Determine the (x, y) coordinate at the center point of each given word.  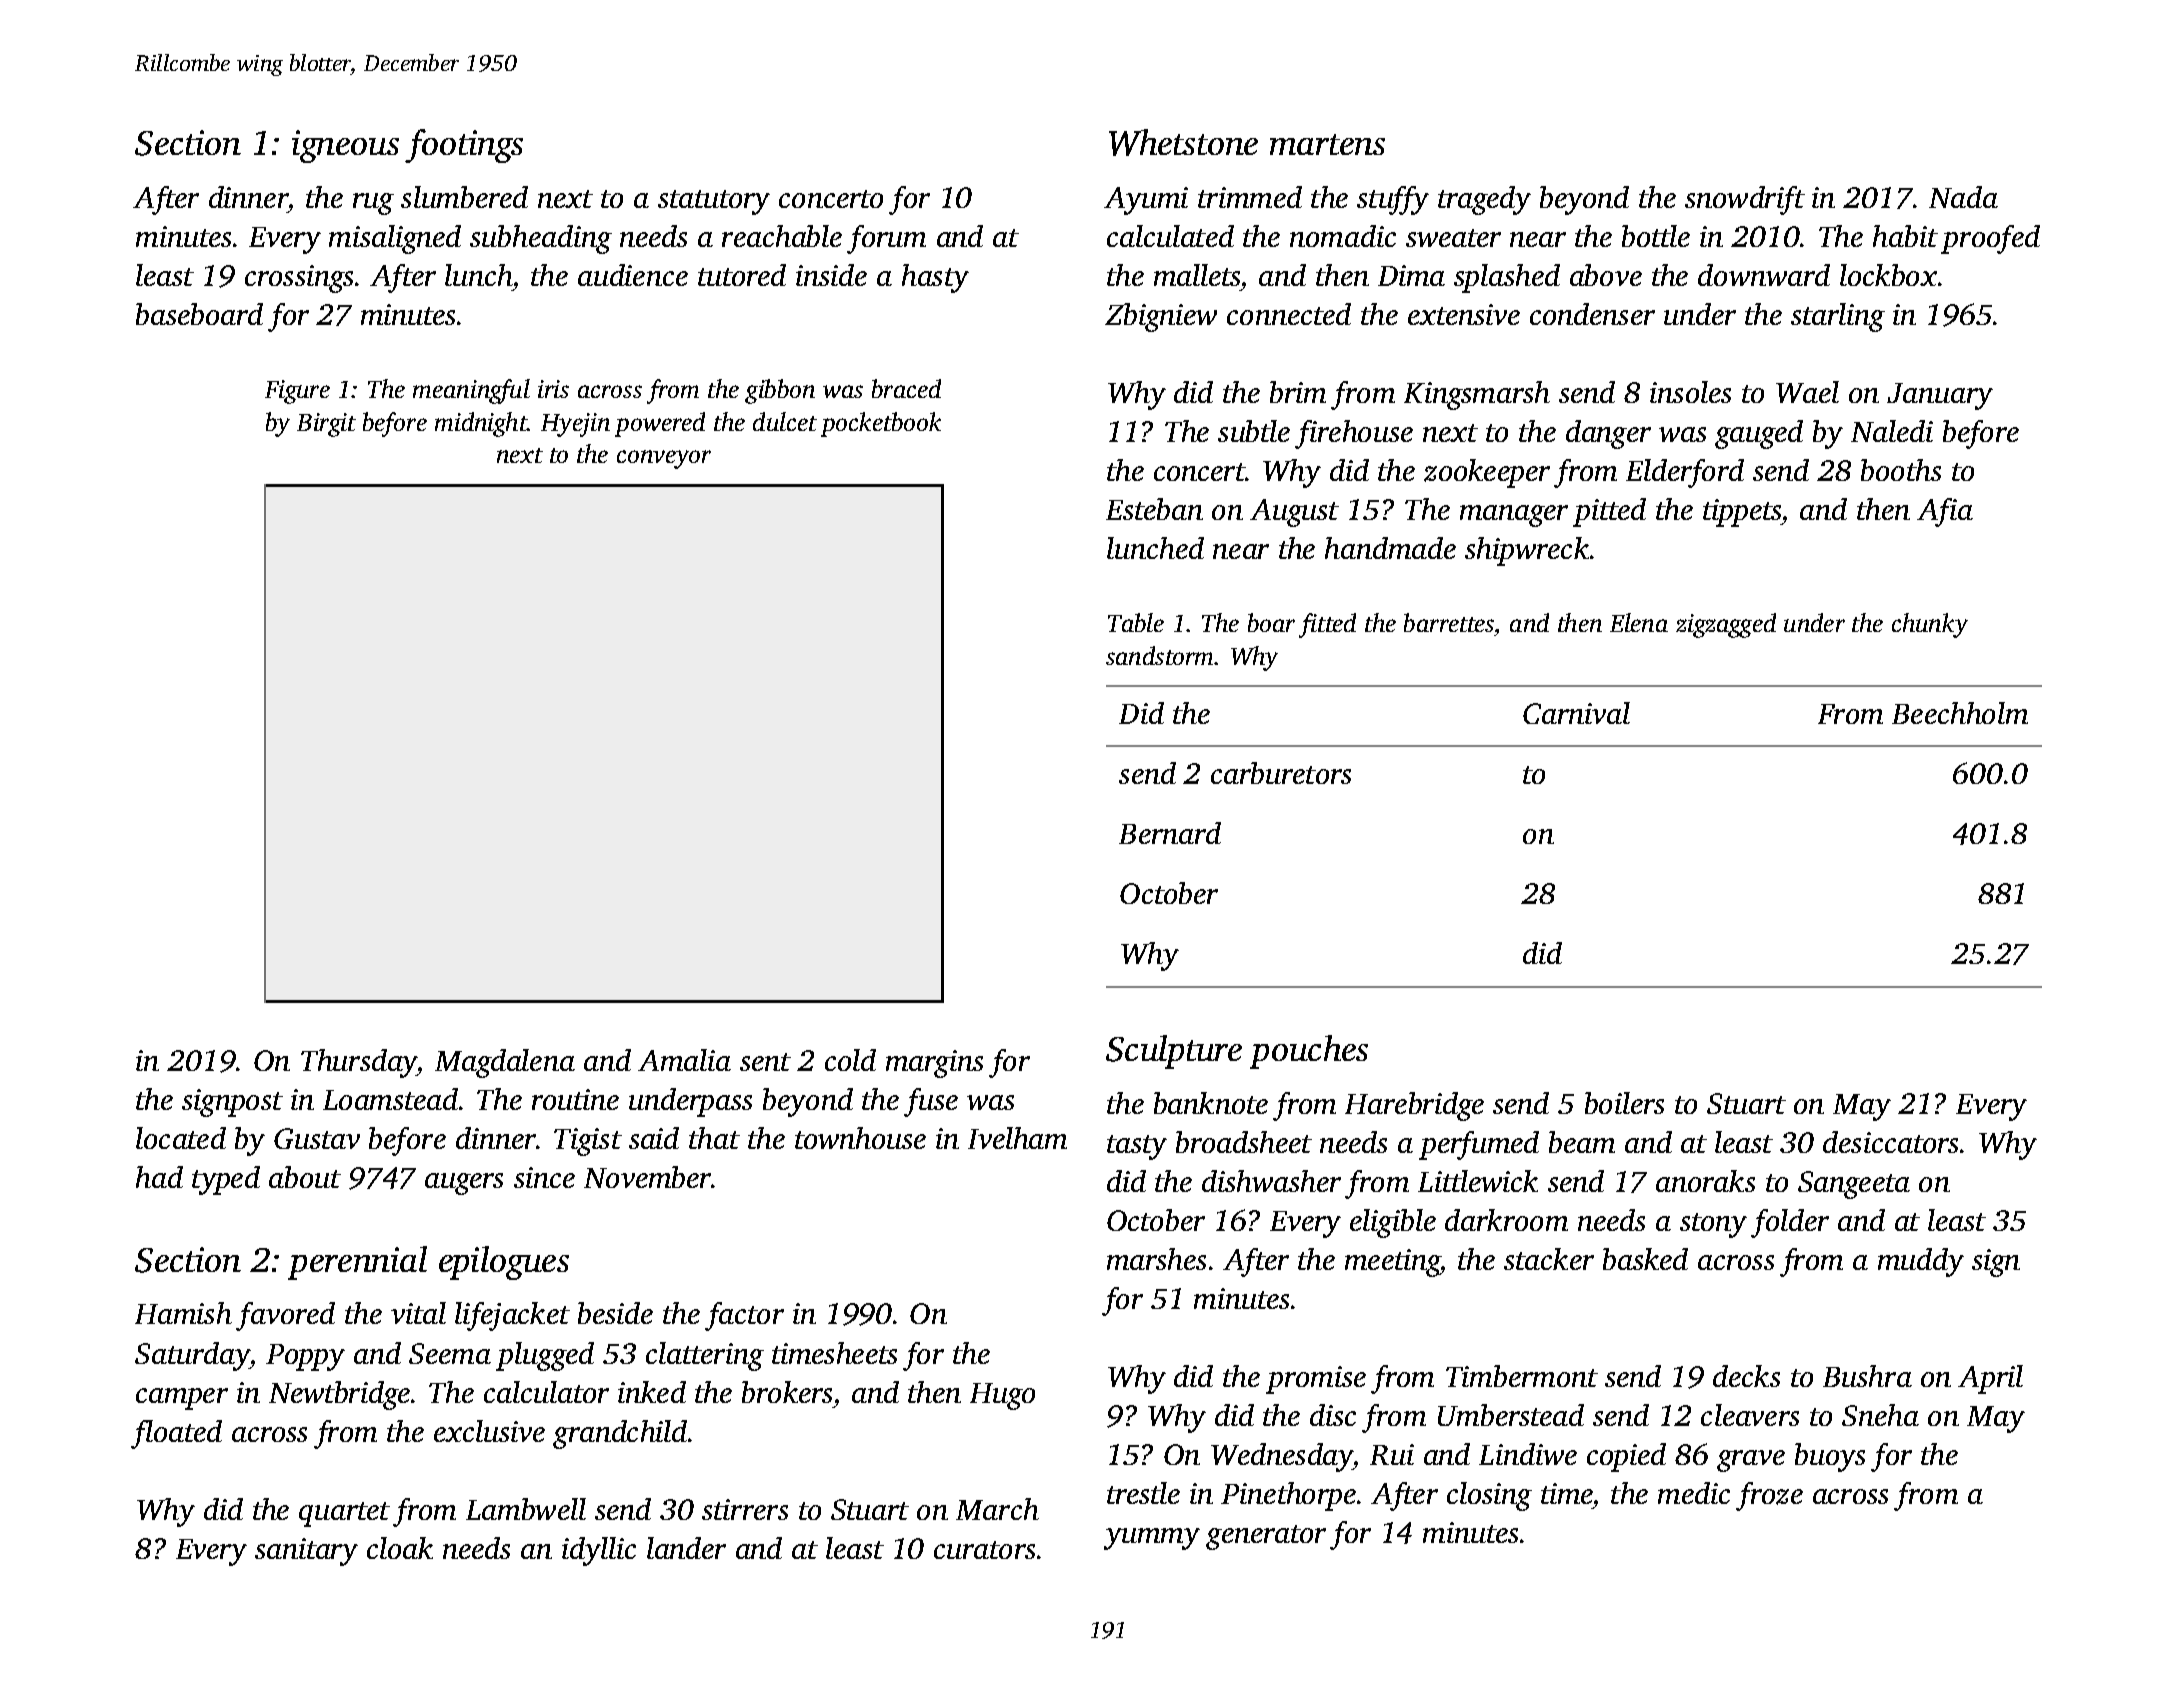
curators (984, 1550)
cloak (400, 1548)
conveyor (664, 459)
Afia (1945, 512)
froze (1769, 1496)
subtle (1254, 431)
